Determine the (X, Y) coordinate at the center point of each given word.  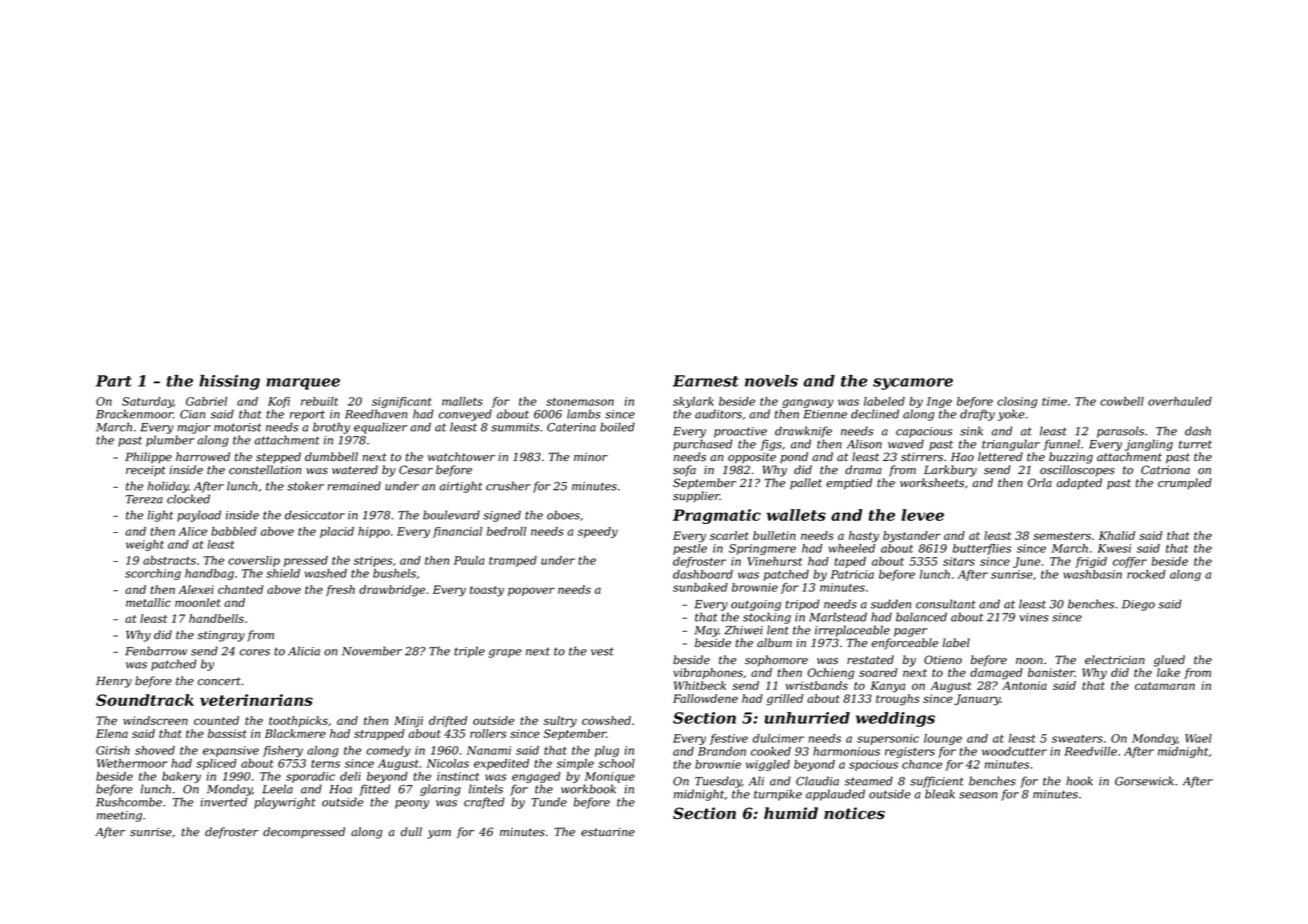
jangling (1149, 445)
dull (411, 831)
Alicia (304, 651)
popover (531, 591)
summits (515, 427)
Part (114, 381)
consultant (946, 604)
